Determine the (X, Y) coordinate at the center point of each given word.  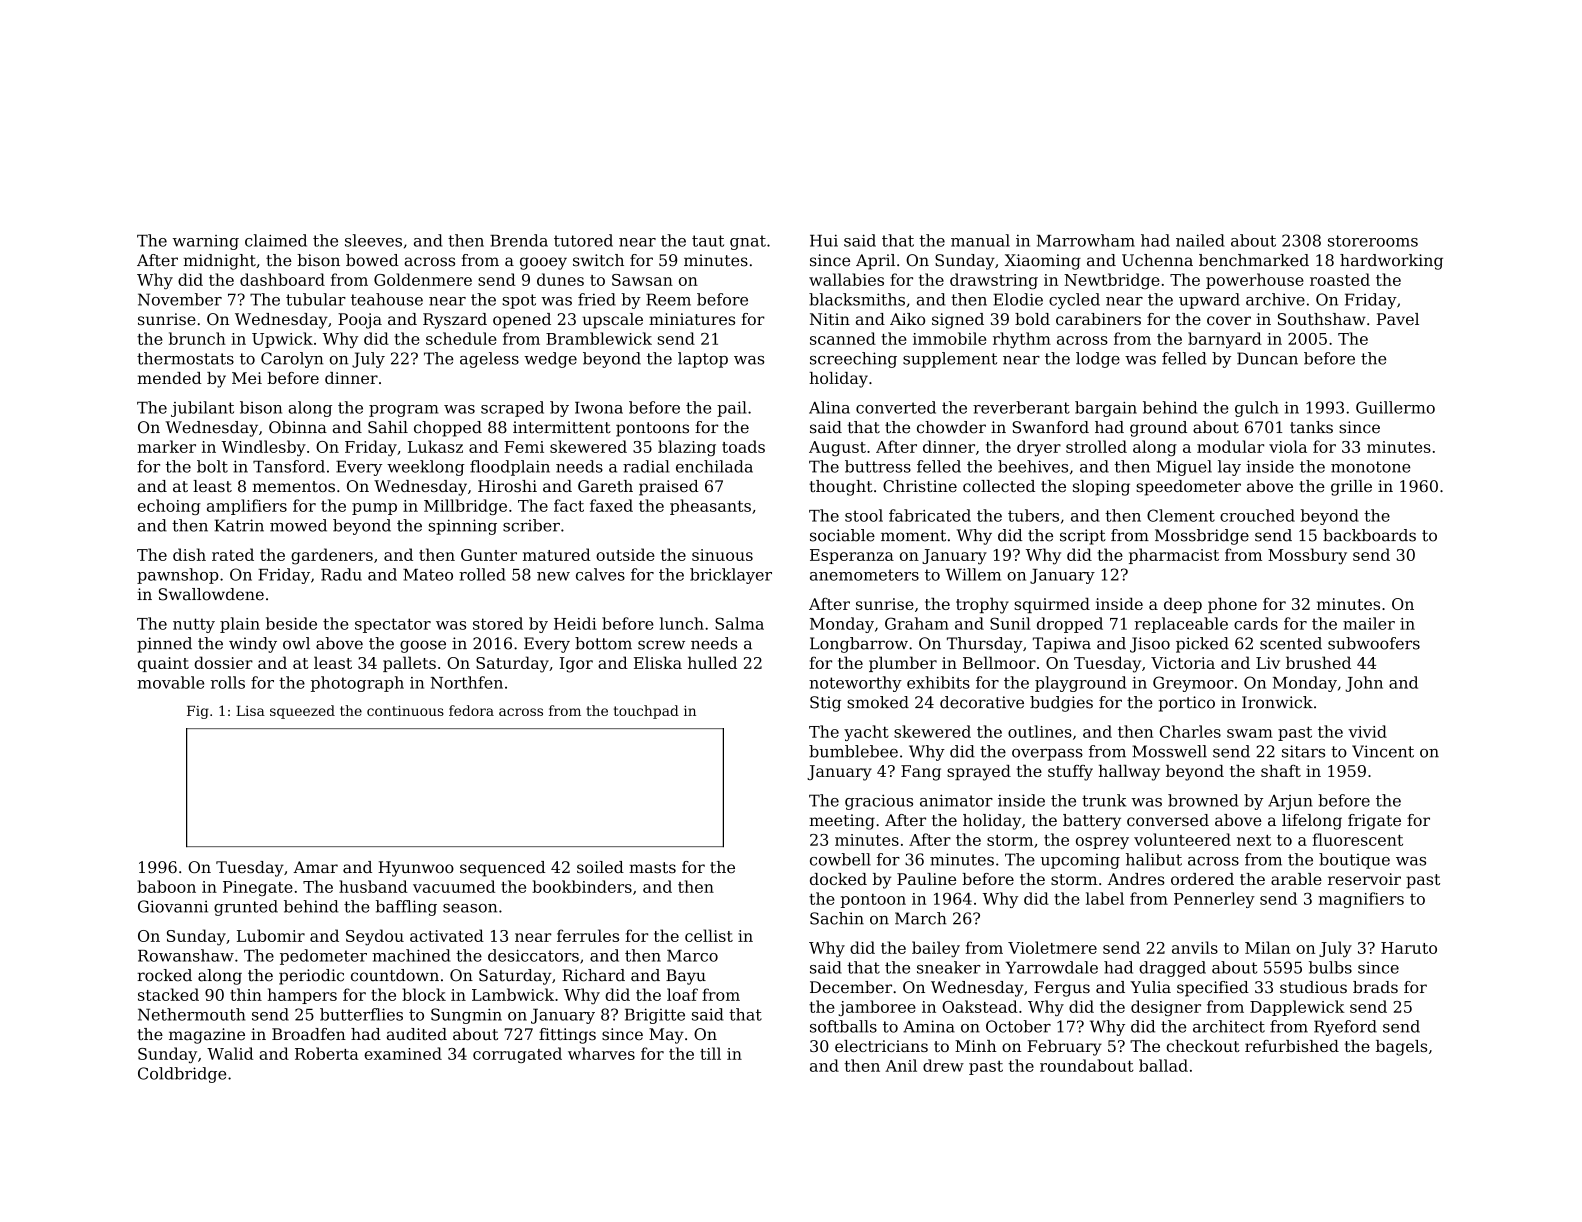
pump (374, 509)
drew (943, 1065)
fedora (471, 710)
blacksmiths (857, 299)
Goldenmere (423, 279)
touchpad (646, 712)
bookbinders (582, 886)
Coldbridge (182, 1075)
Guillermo (1395, 407)
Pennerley (1214, 900)
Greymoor (1193, 684)
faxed (611, 505)
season (470, 908)
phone (1232, 605)
